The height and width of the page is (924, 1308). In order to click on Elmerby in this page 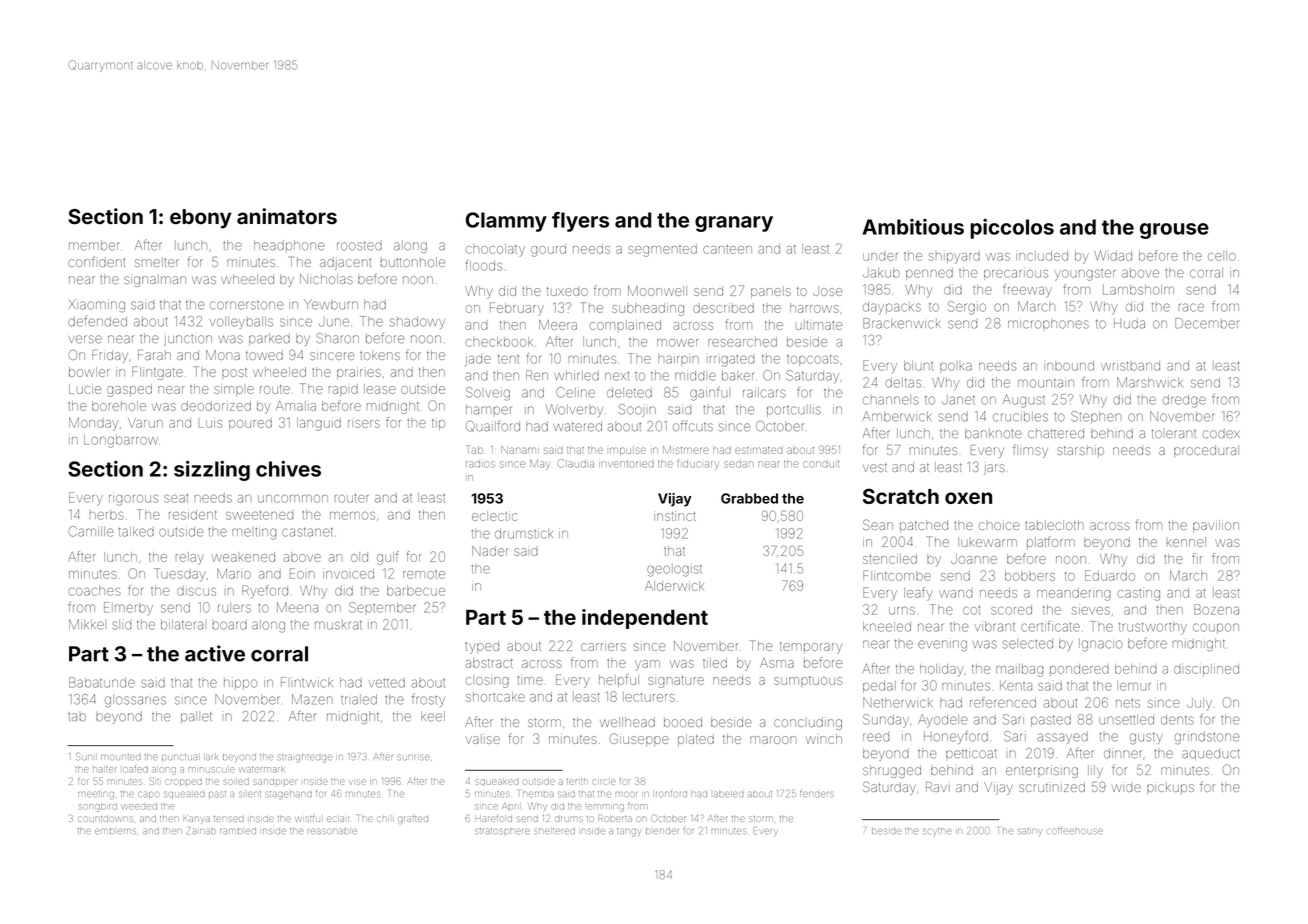, I will do `click(128, 608)`.
